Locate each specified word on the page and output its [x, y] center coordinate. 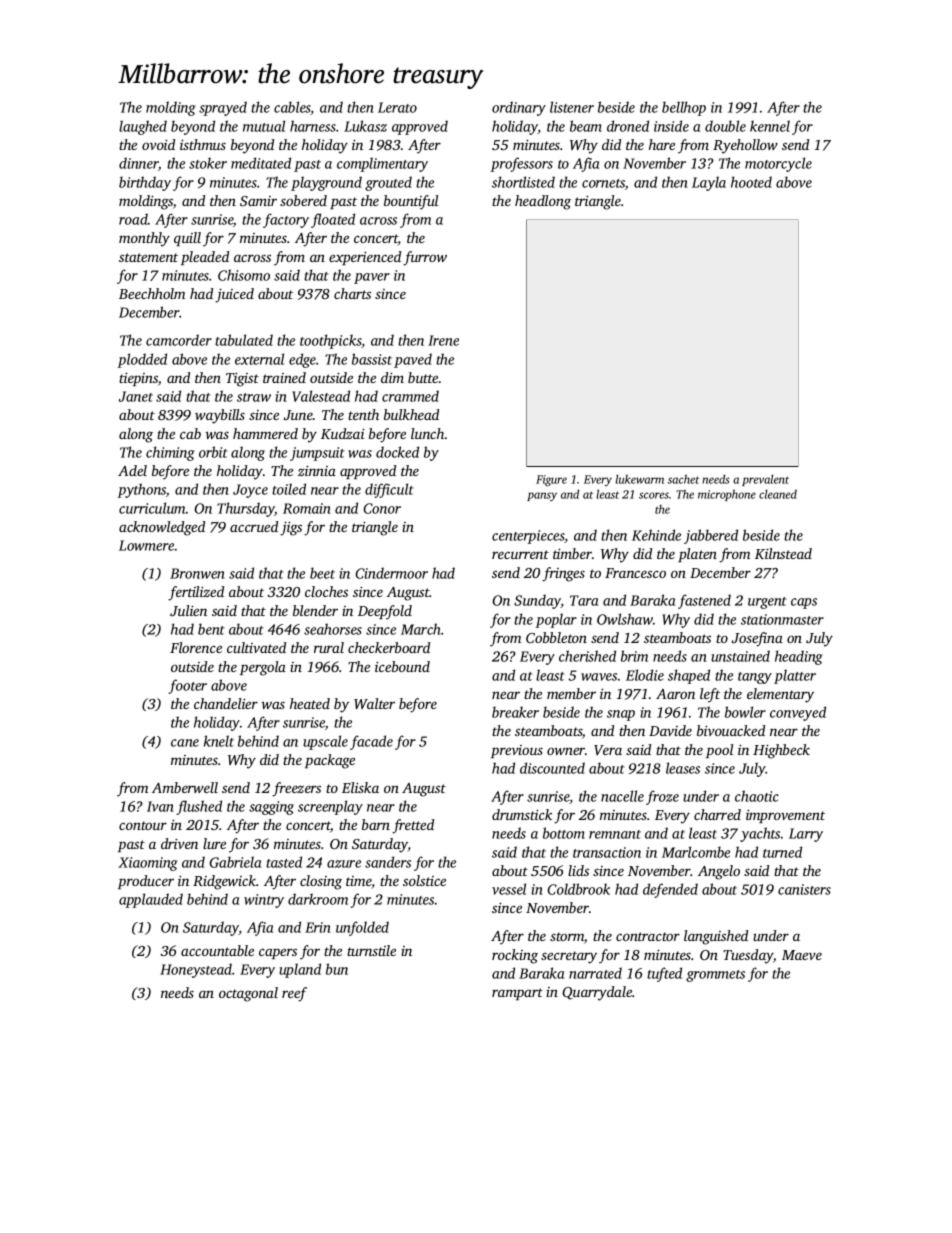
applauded [151, 900]
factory [286, 220]
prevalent [765, 480]
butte [423, 377]
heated [310, 703]
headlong [543, 202]
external [259, 359]
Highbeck [781, 751]
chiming [170, 453]
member [571, 693]
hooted [751, 182]
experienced [365, 258]
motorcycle [778, 164]
